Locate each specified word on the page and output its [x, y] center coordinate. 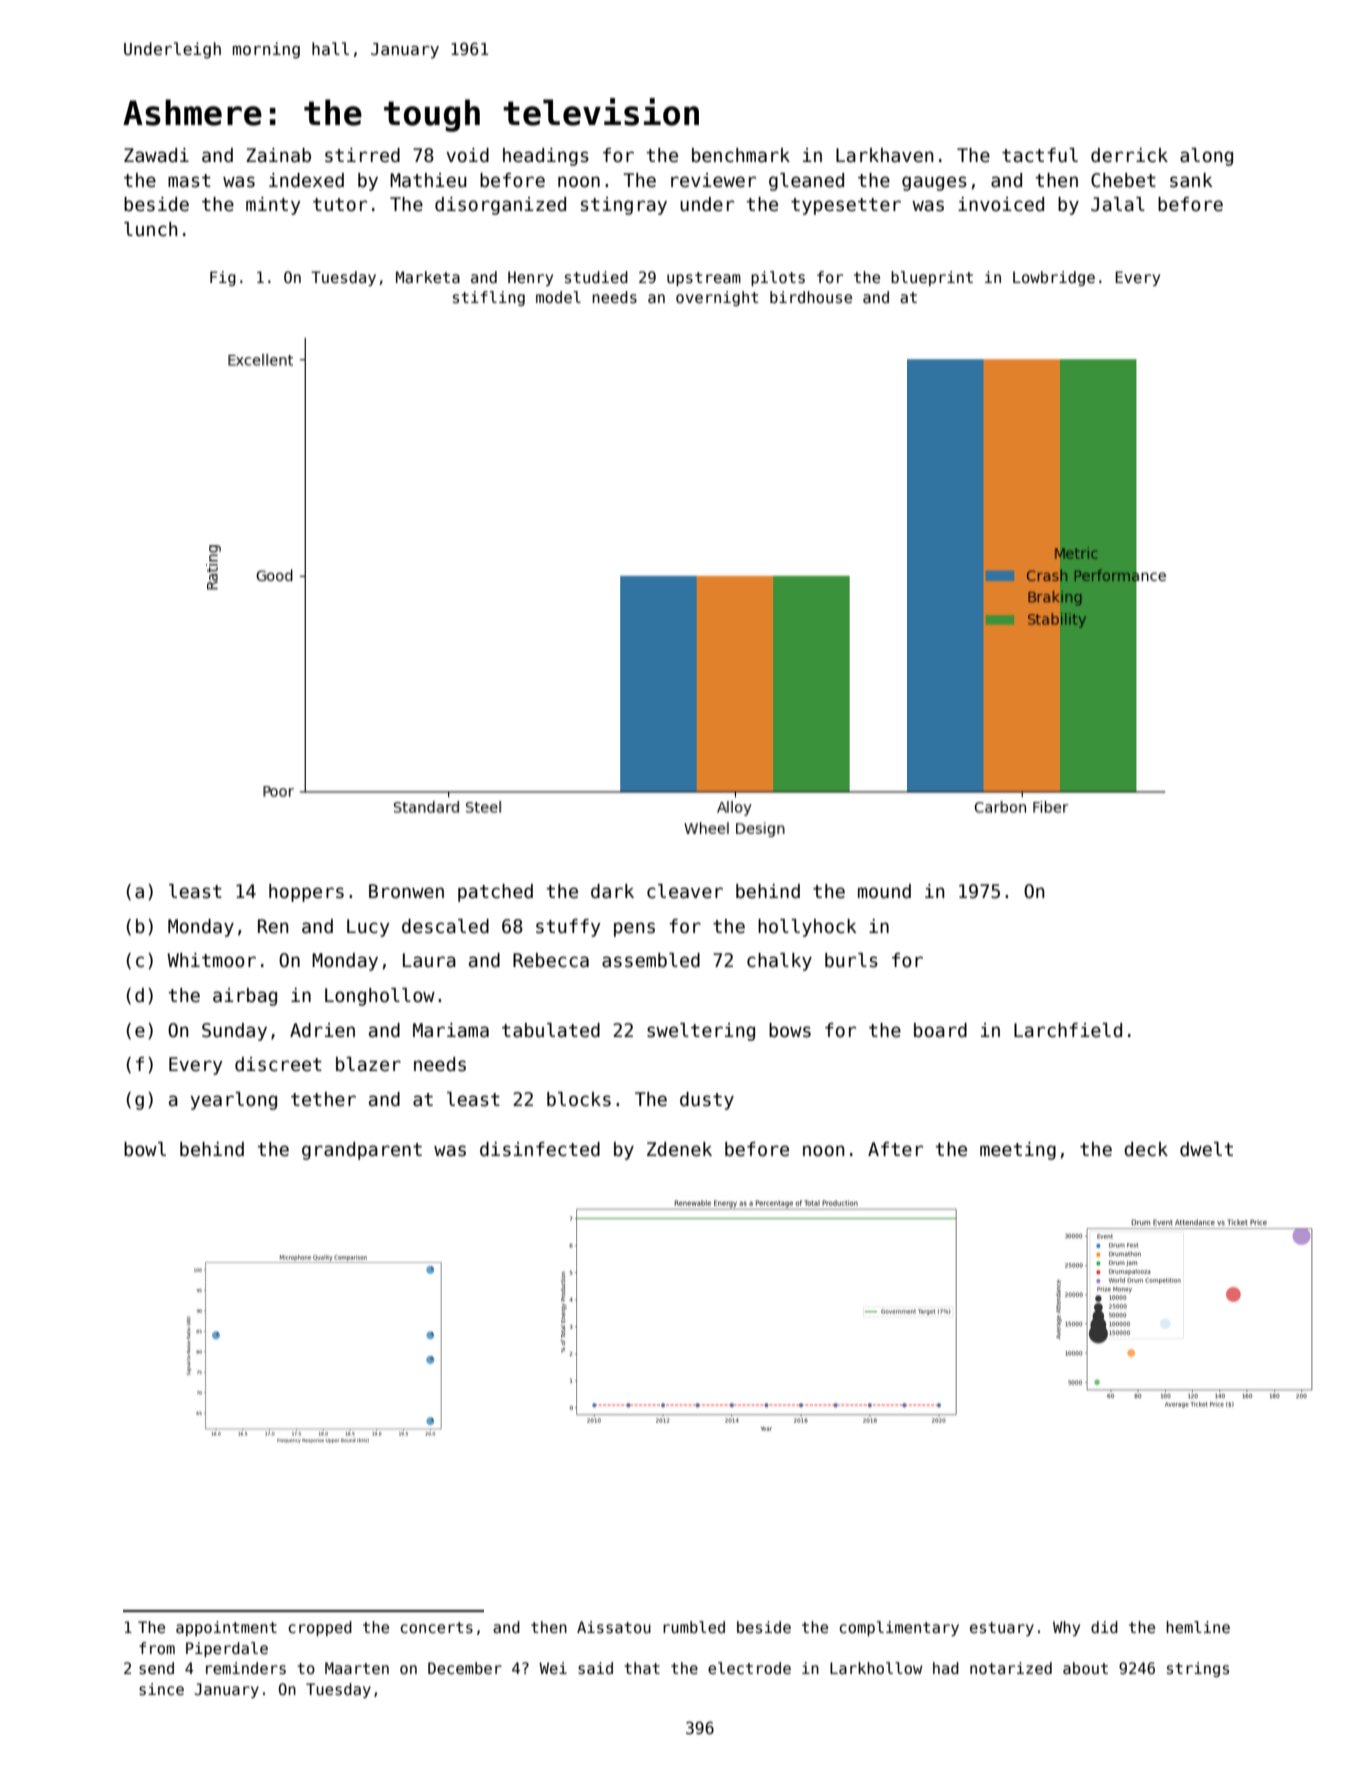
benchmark [741, 155]
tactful [1040, 155]
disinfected [540, 1149]
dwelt [1206, 1149]
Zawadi [156, 155]
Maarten [357, 1668]
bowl [145, 1149]
